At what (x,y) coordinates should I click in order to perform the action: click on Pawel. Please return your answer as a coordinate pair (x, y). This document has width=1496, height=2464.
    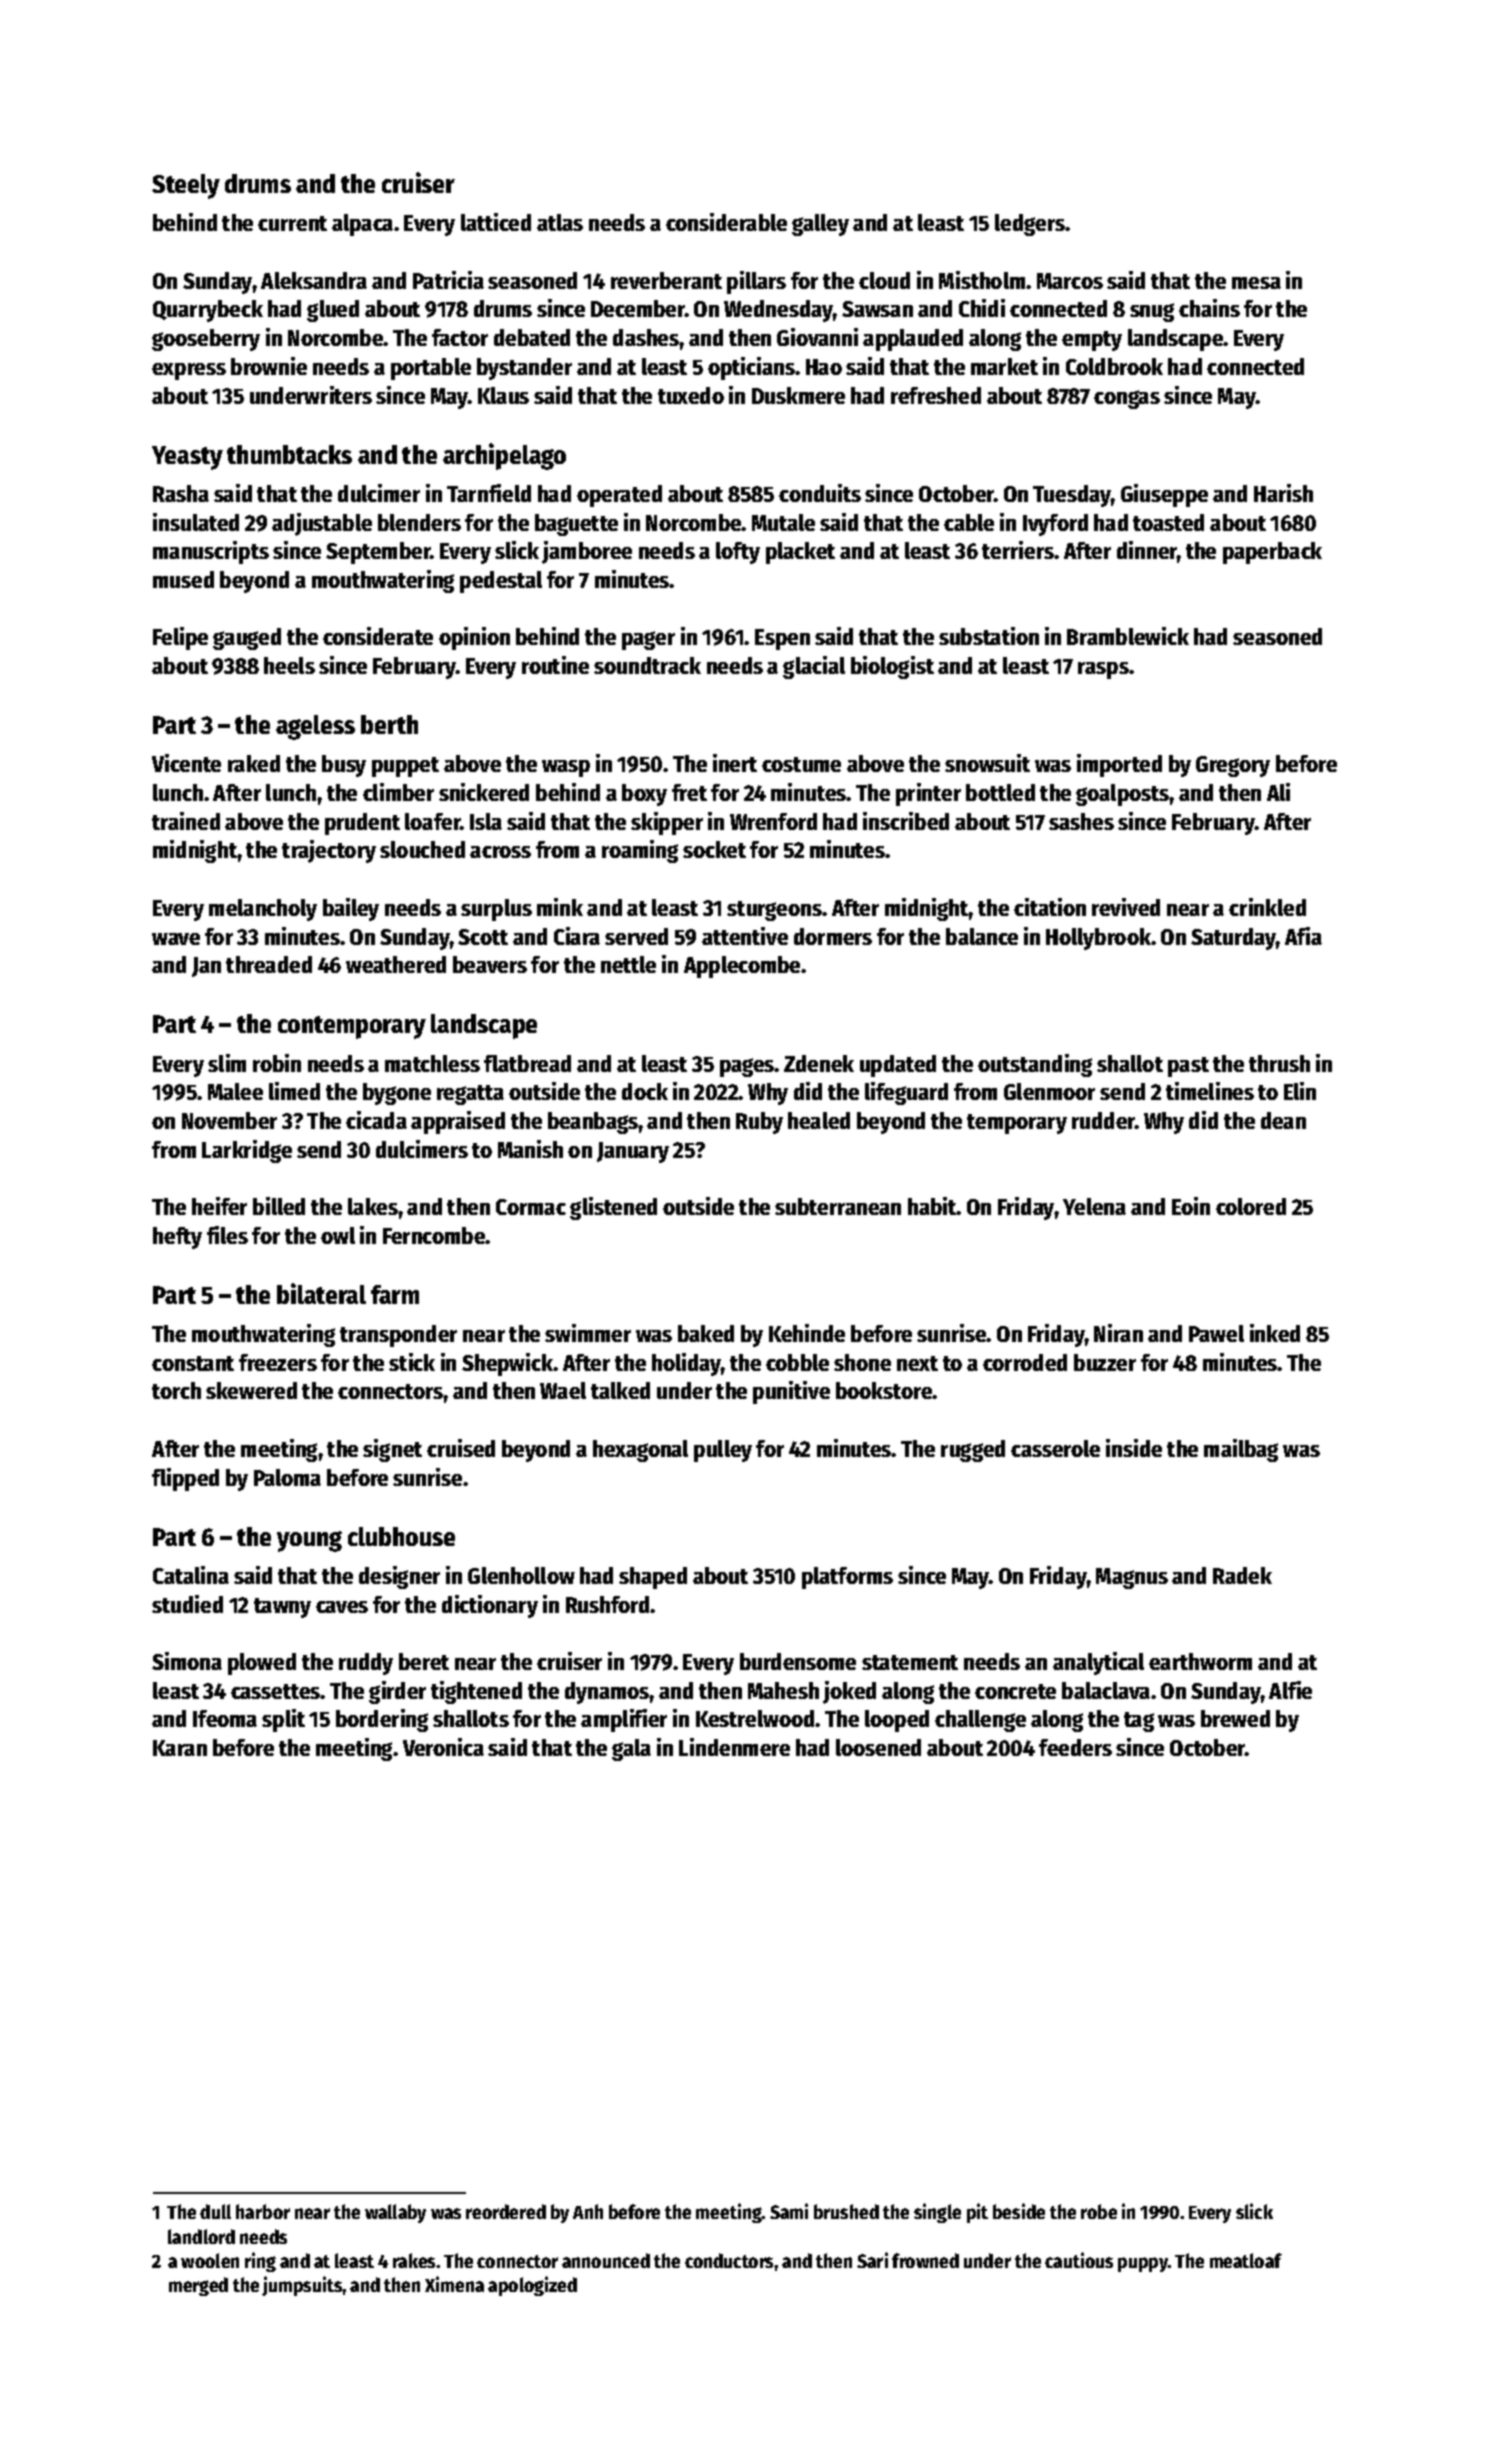
    Looking at the image, I should click on (1216, 1333).
